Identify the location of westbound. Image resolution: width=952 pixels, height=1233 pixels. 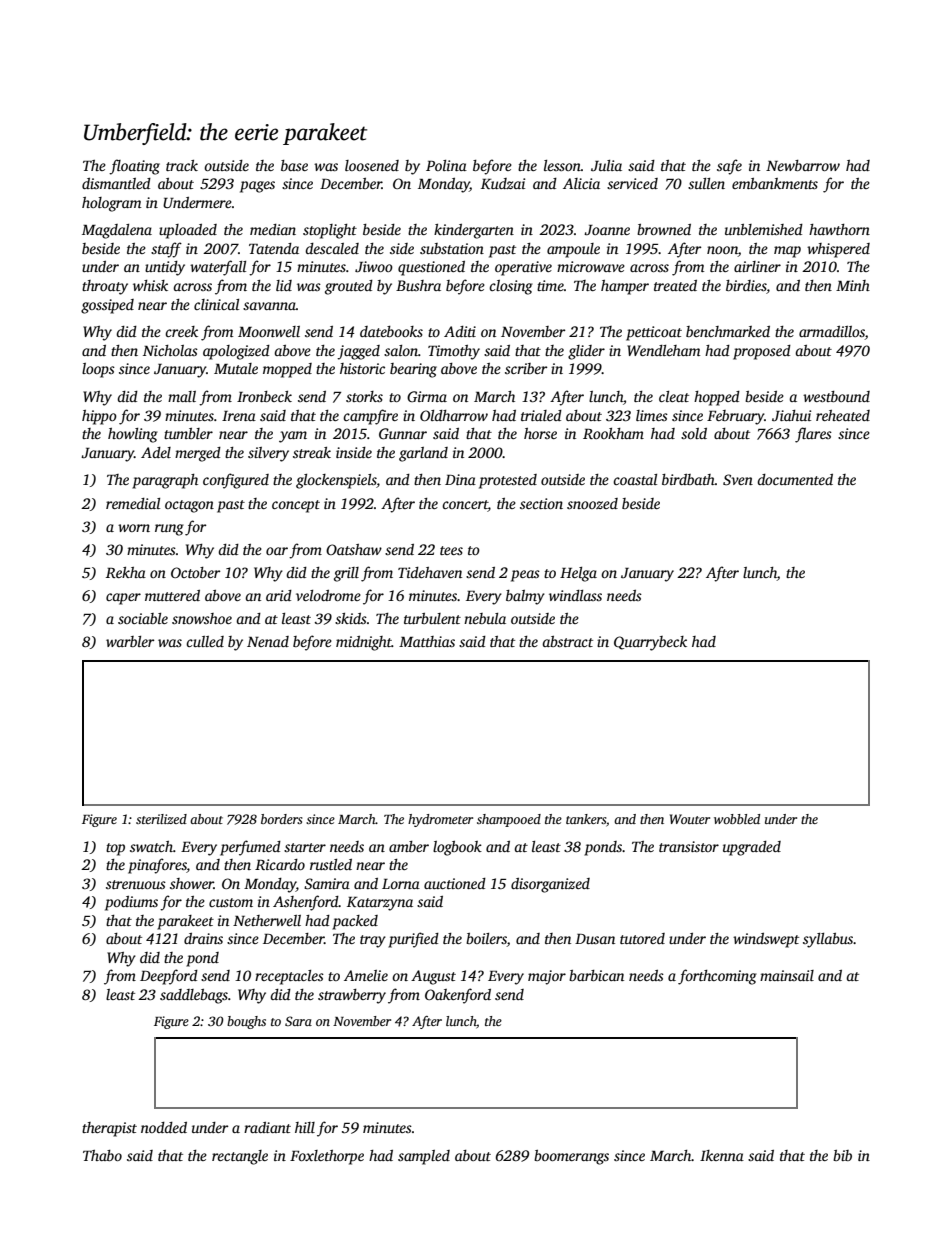
(836, 396).
